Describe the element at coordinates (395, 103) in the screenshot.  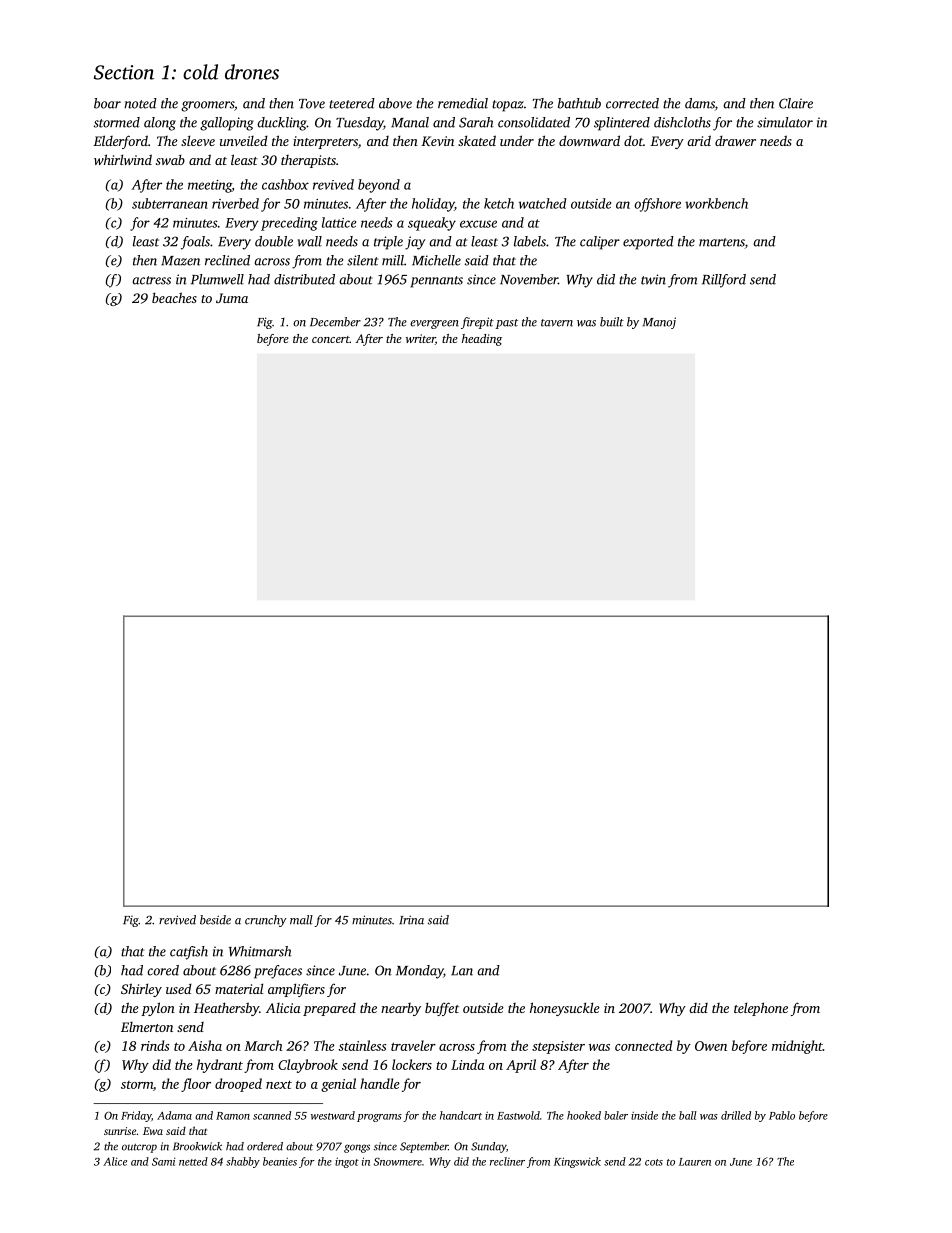
I see `above` at that location.
